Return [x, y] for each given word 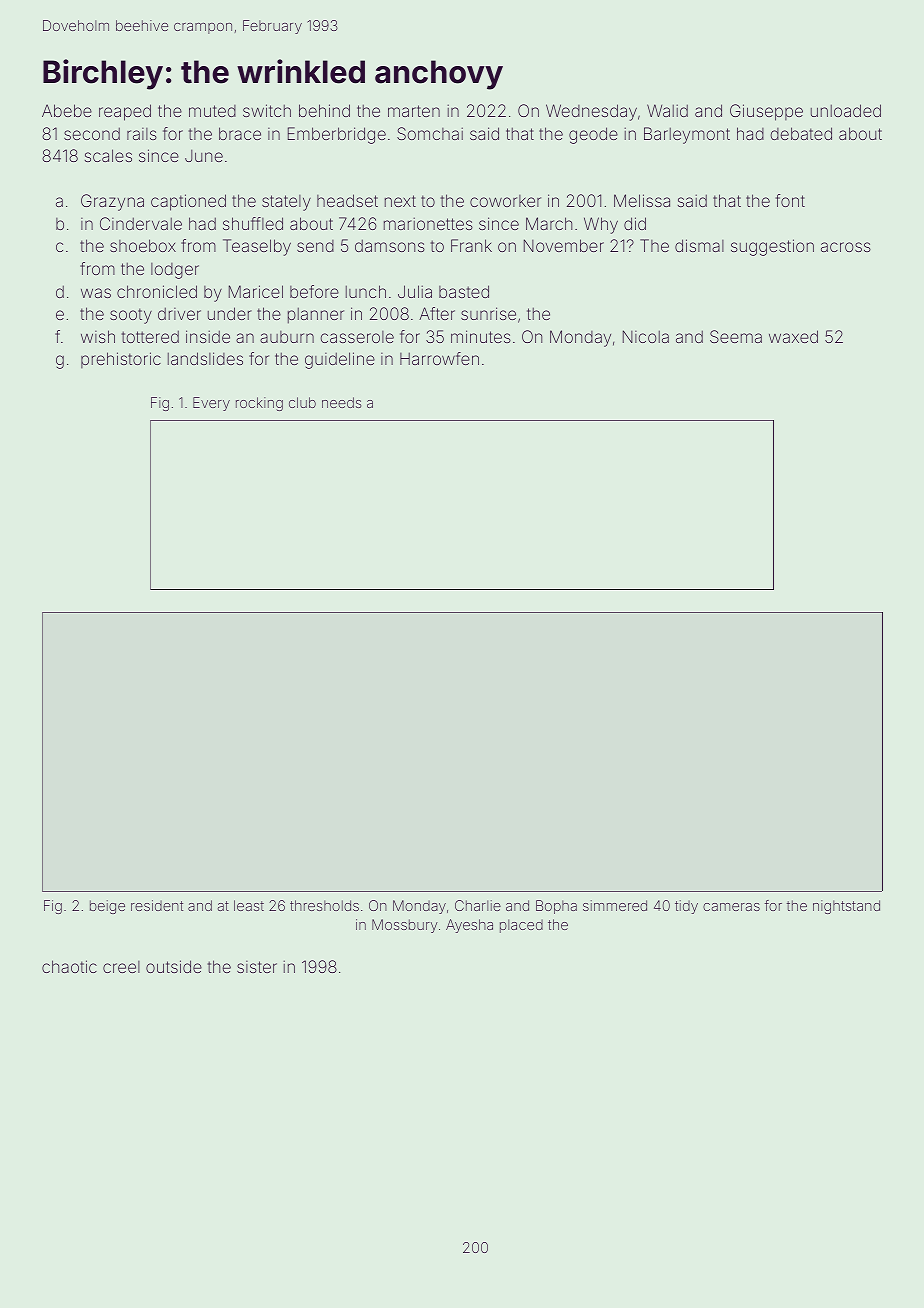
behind [324, 110]
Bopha [556, 907]
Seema [736, 336]
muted [212, 111]
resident [157, 905]
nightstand [846, 907]
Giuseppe [766, 112]
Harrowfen [439, 358]
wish [98, 336]
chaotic [69, 966]
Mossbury [405, 926]
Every [211, 404]
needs [341, 402]
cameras [731, 907]
